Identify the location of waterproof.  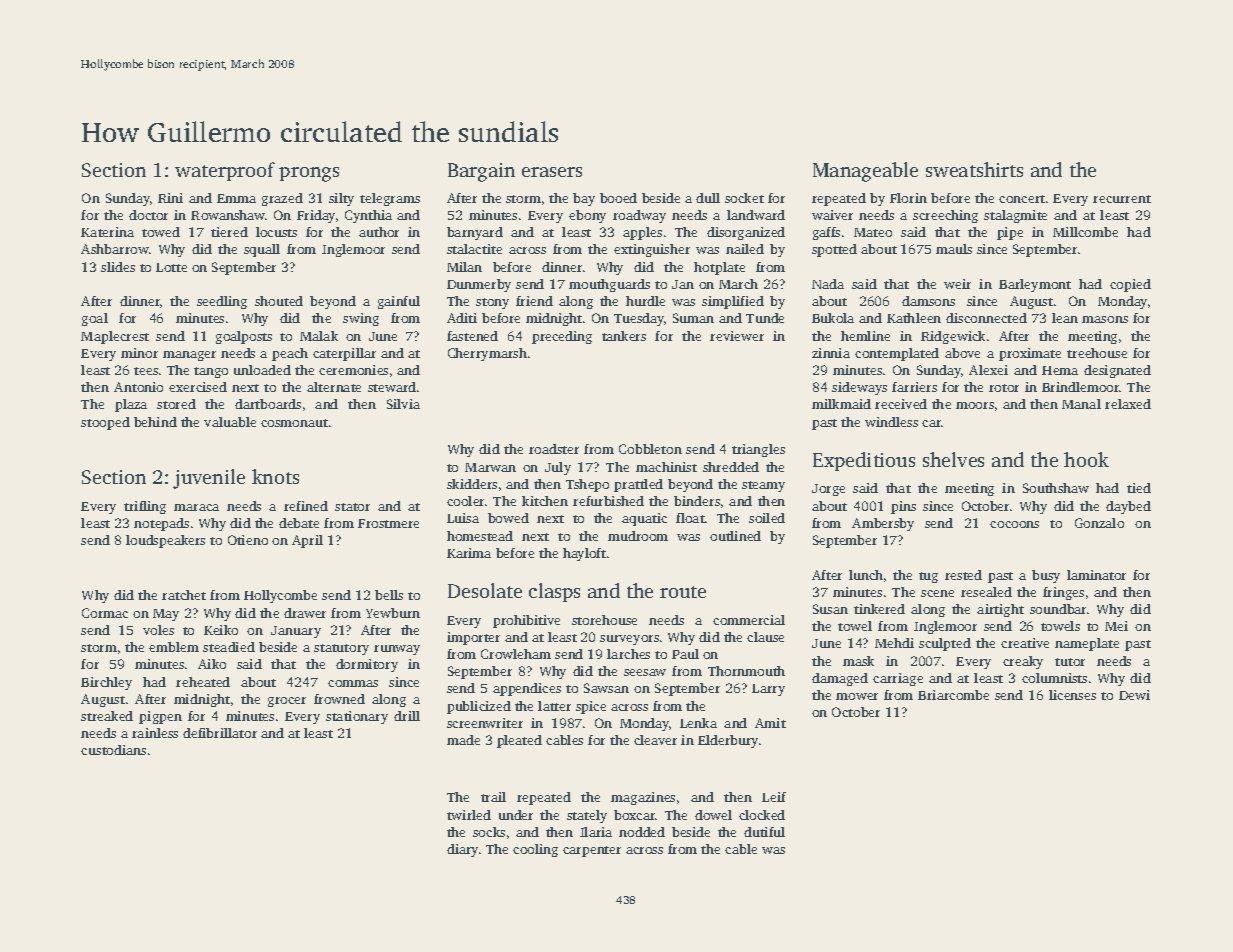
(225, 171).
